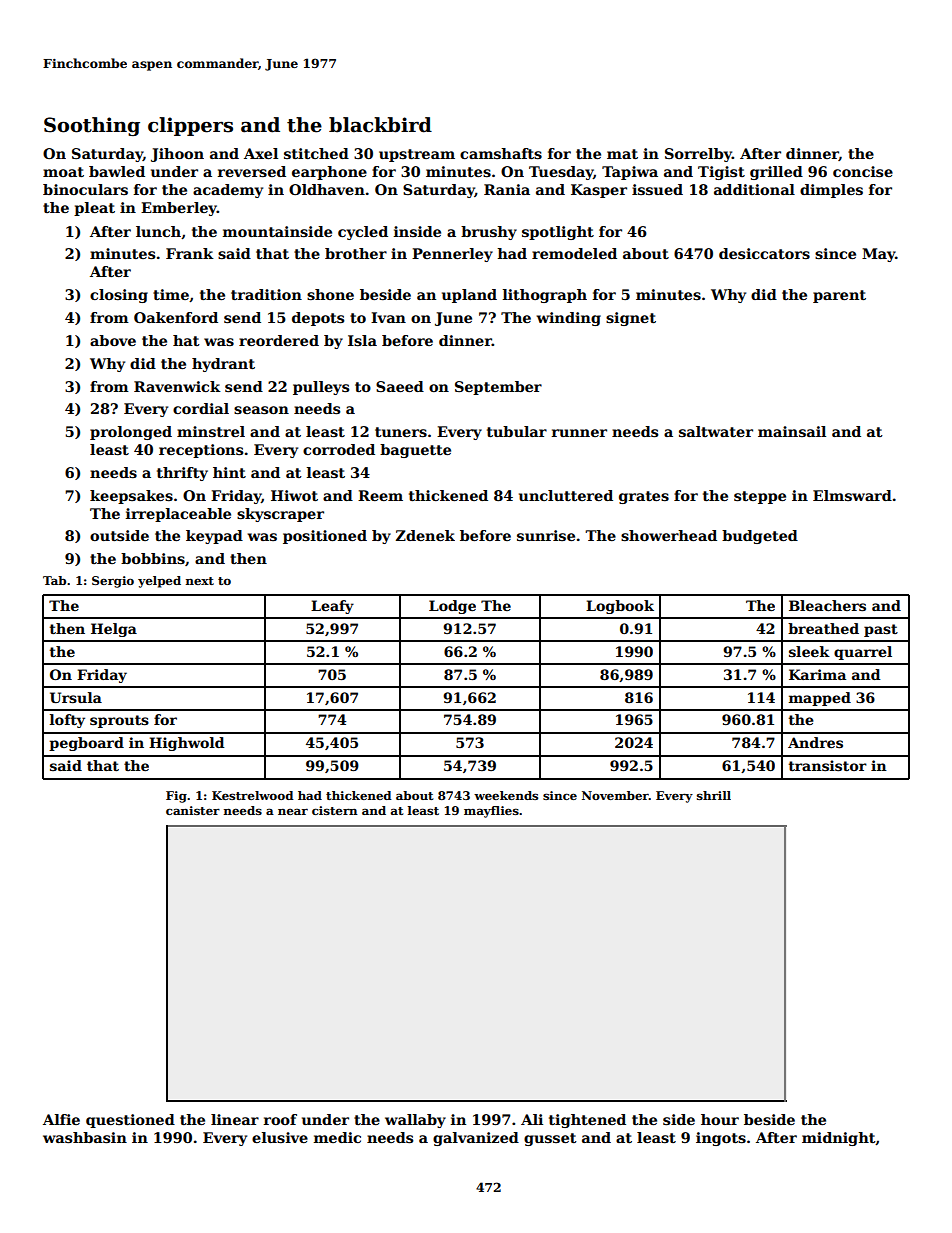 Image resolution: width=952 pixels, height=1233 pixels. I want to click on questioned, so click(130, 1121).
